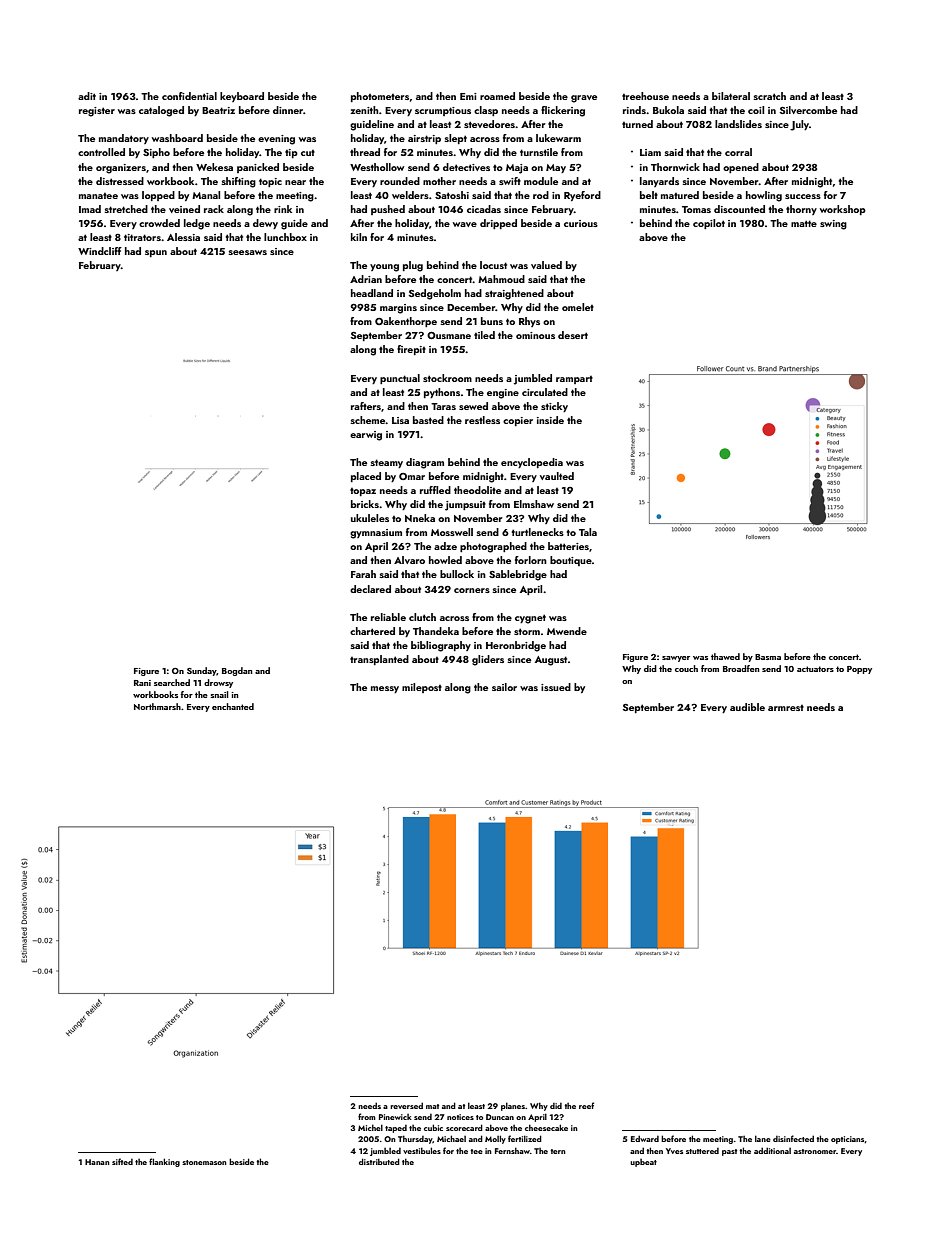 The image size is (952, 1233). Describe the element at coordinates (100, 251) in the document. I see `Windcliff` at that location.
